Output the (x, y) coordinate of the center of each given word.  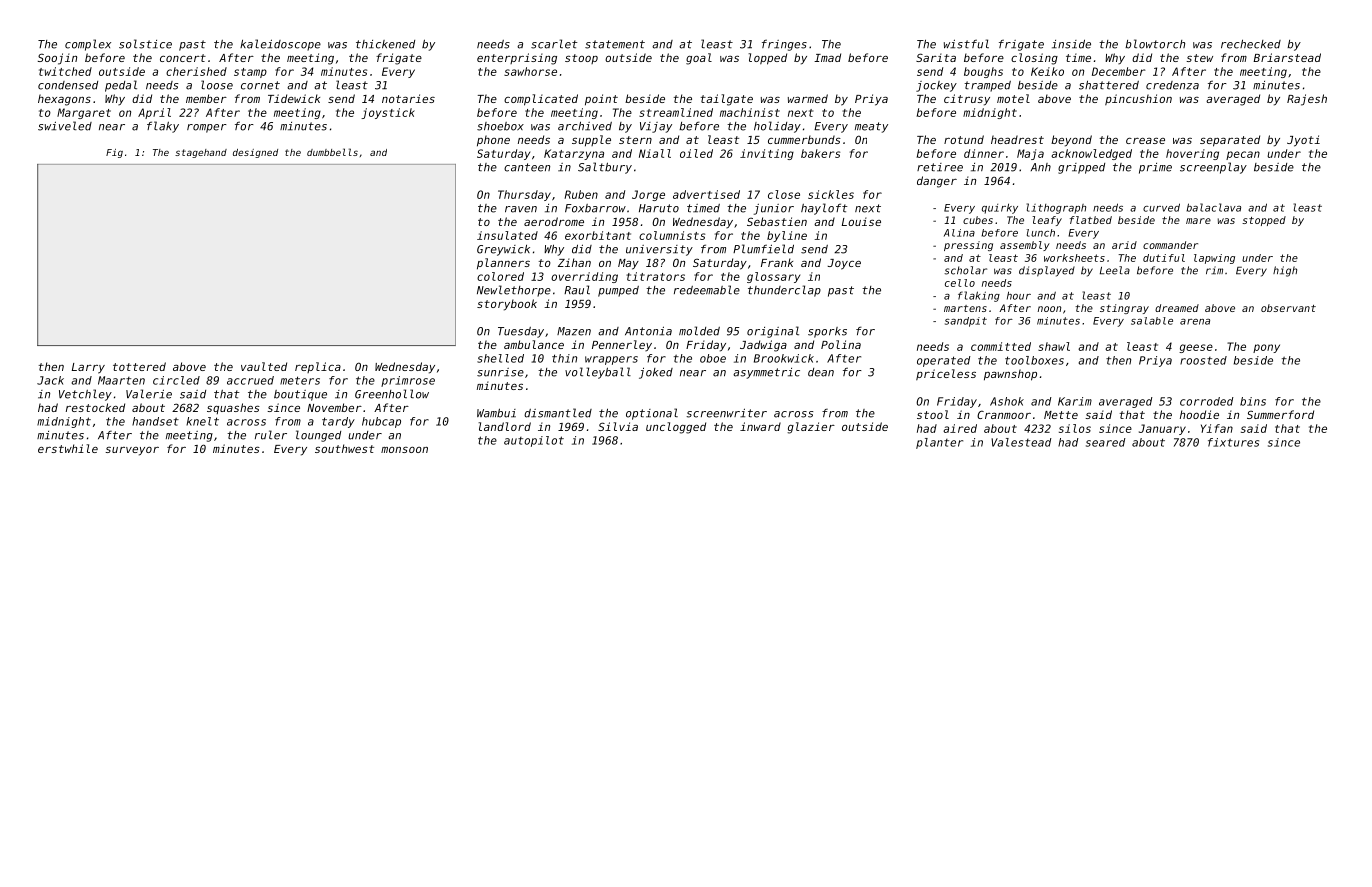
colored (500, 276)
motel (1013, 98)
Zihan (574, 262)
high (1285, 271)
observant (1288, 308)
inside (1071, 44)
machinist (750, 112)
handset (155, 421)
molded (699, 331)
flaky (163, 127)
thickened (385, 44)
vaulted (264, 366)
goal (699, 59)
